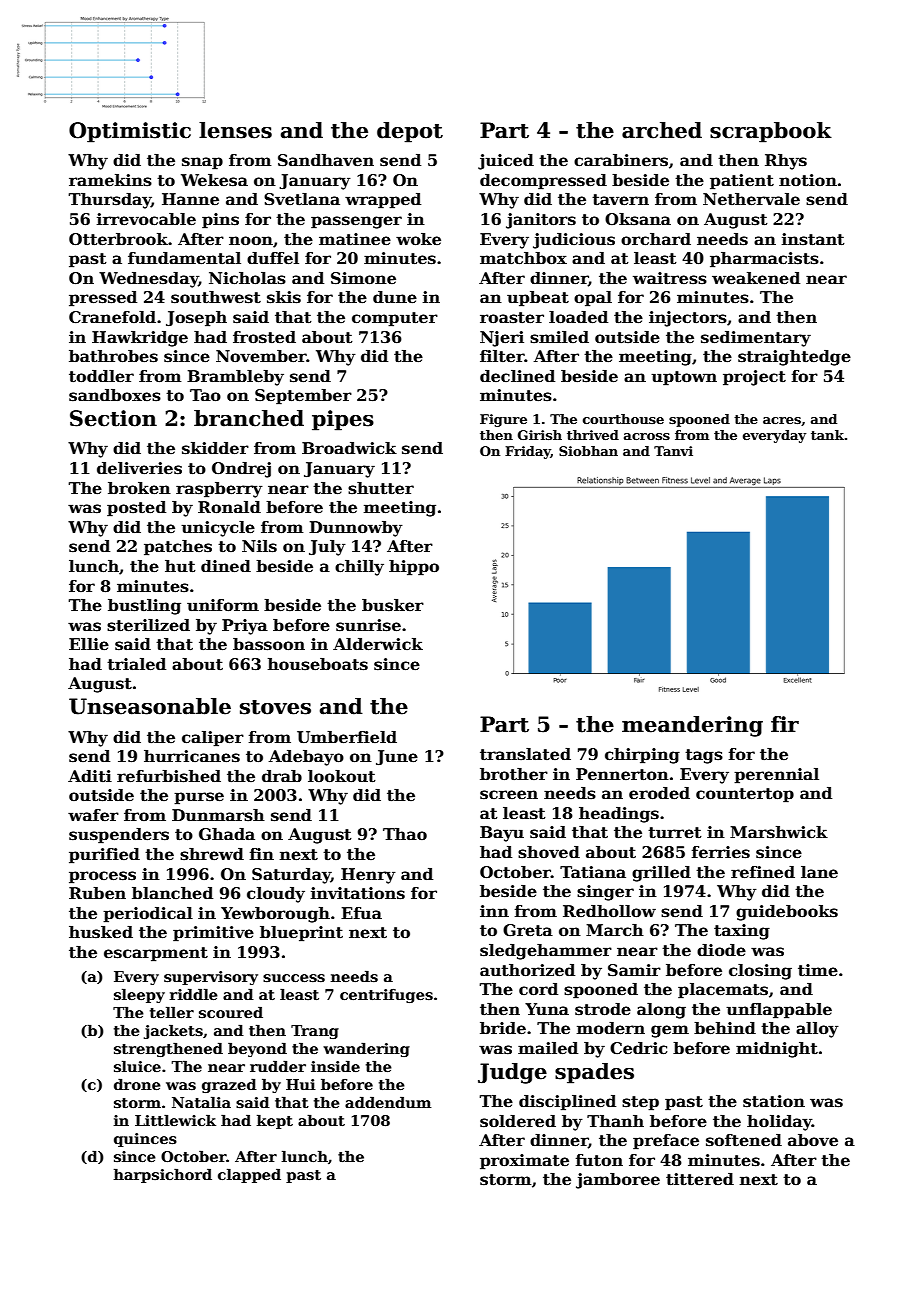 The image size is (924, 1308). Describe the element at coordinates (245, 627) in the image. I see `Priya` at that location.
